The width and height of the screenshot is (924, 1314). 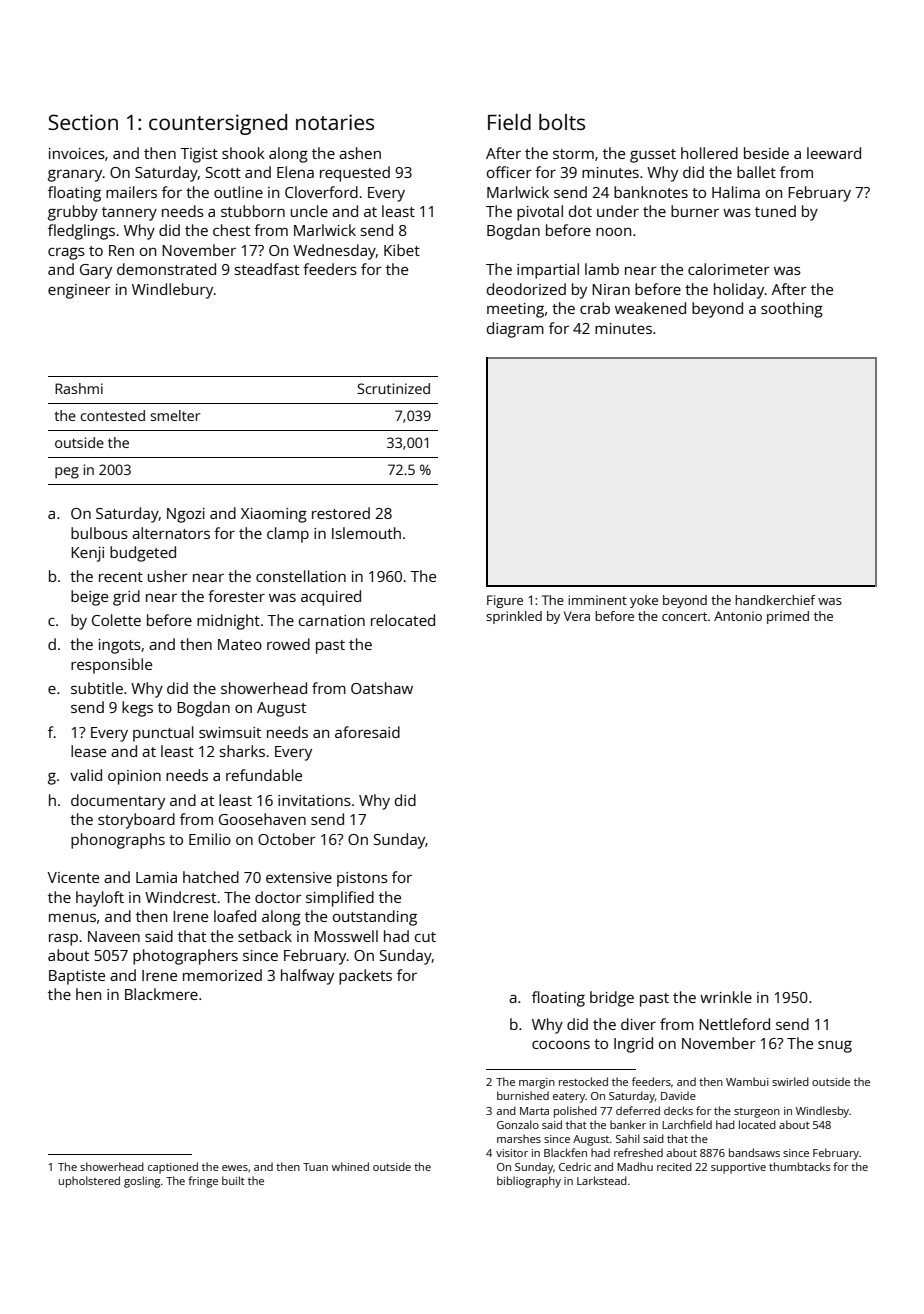 What do you see at coordinates (355, 174) in the screenshot?
I see `requested` at bounding box center [355, 174].
